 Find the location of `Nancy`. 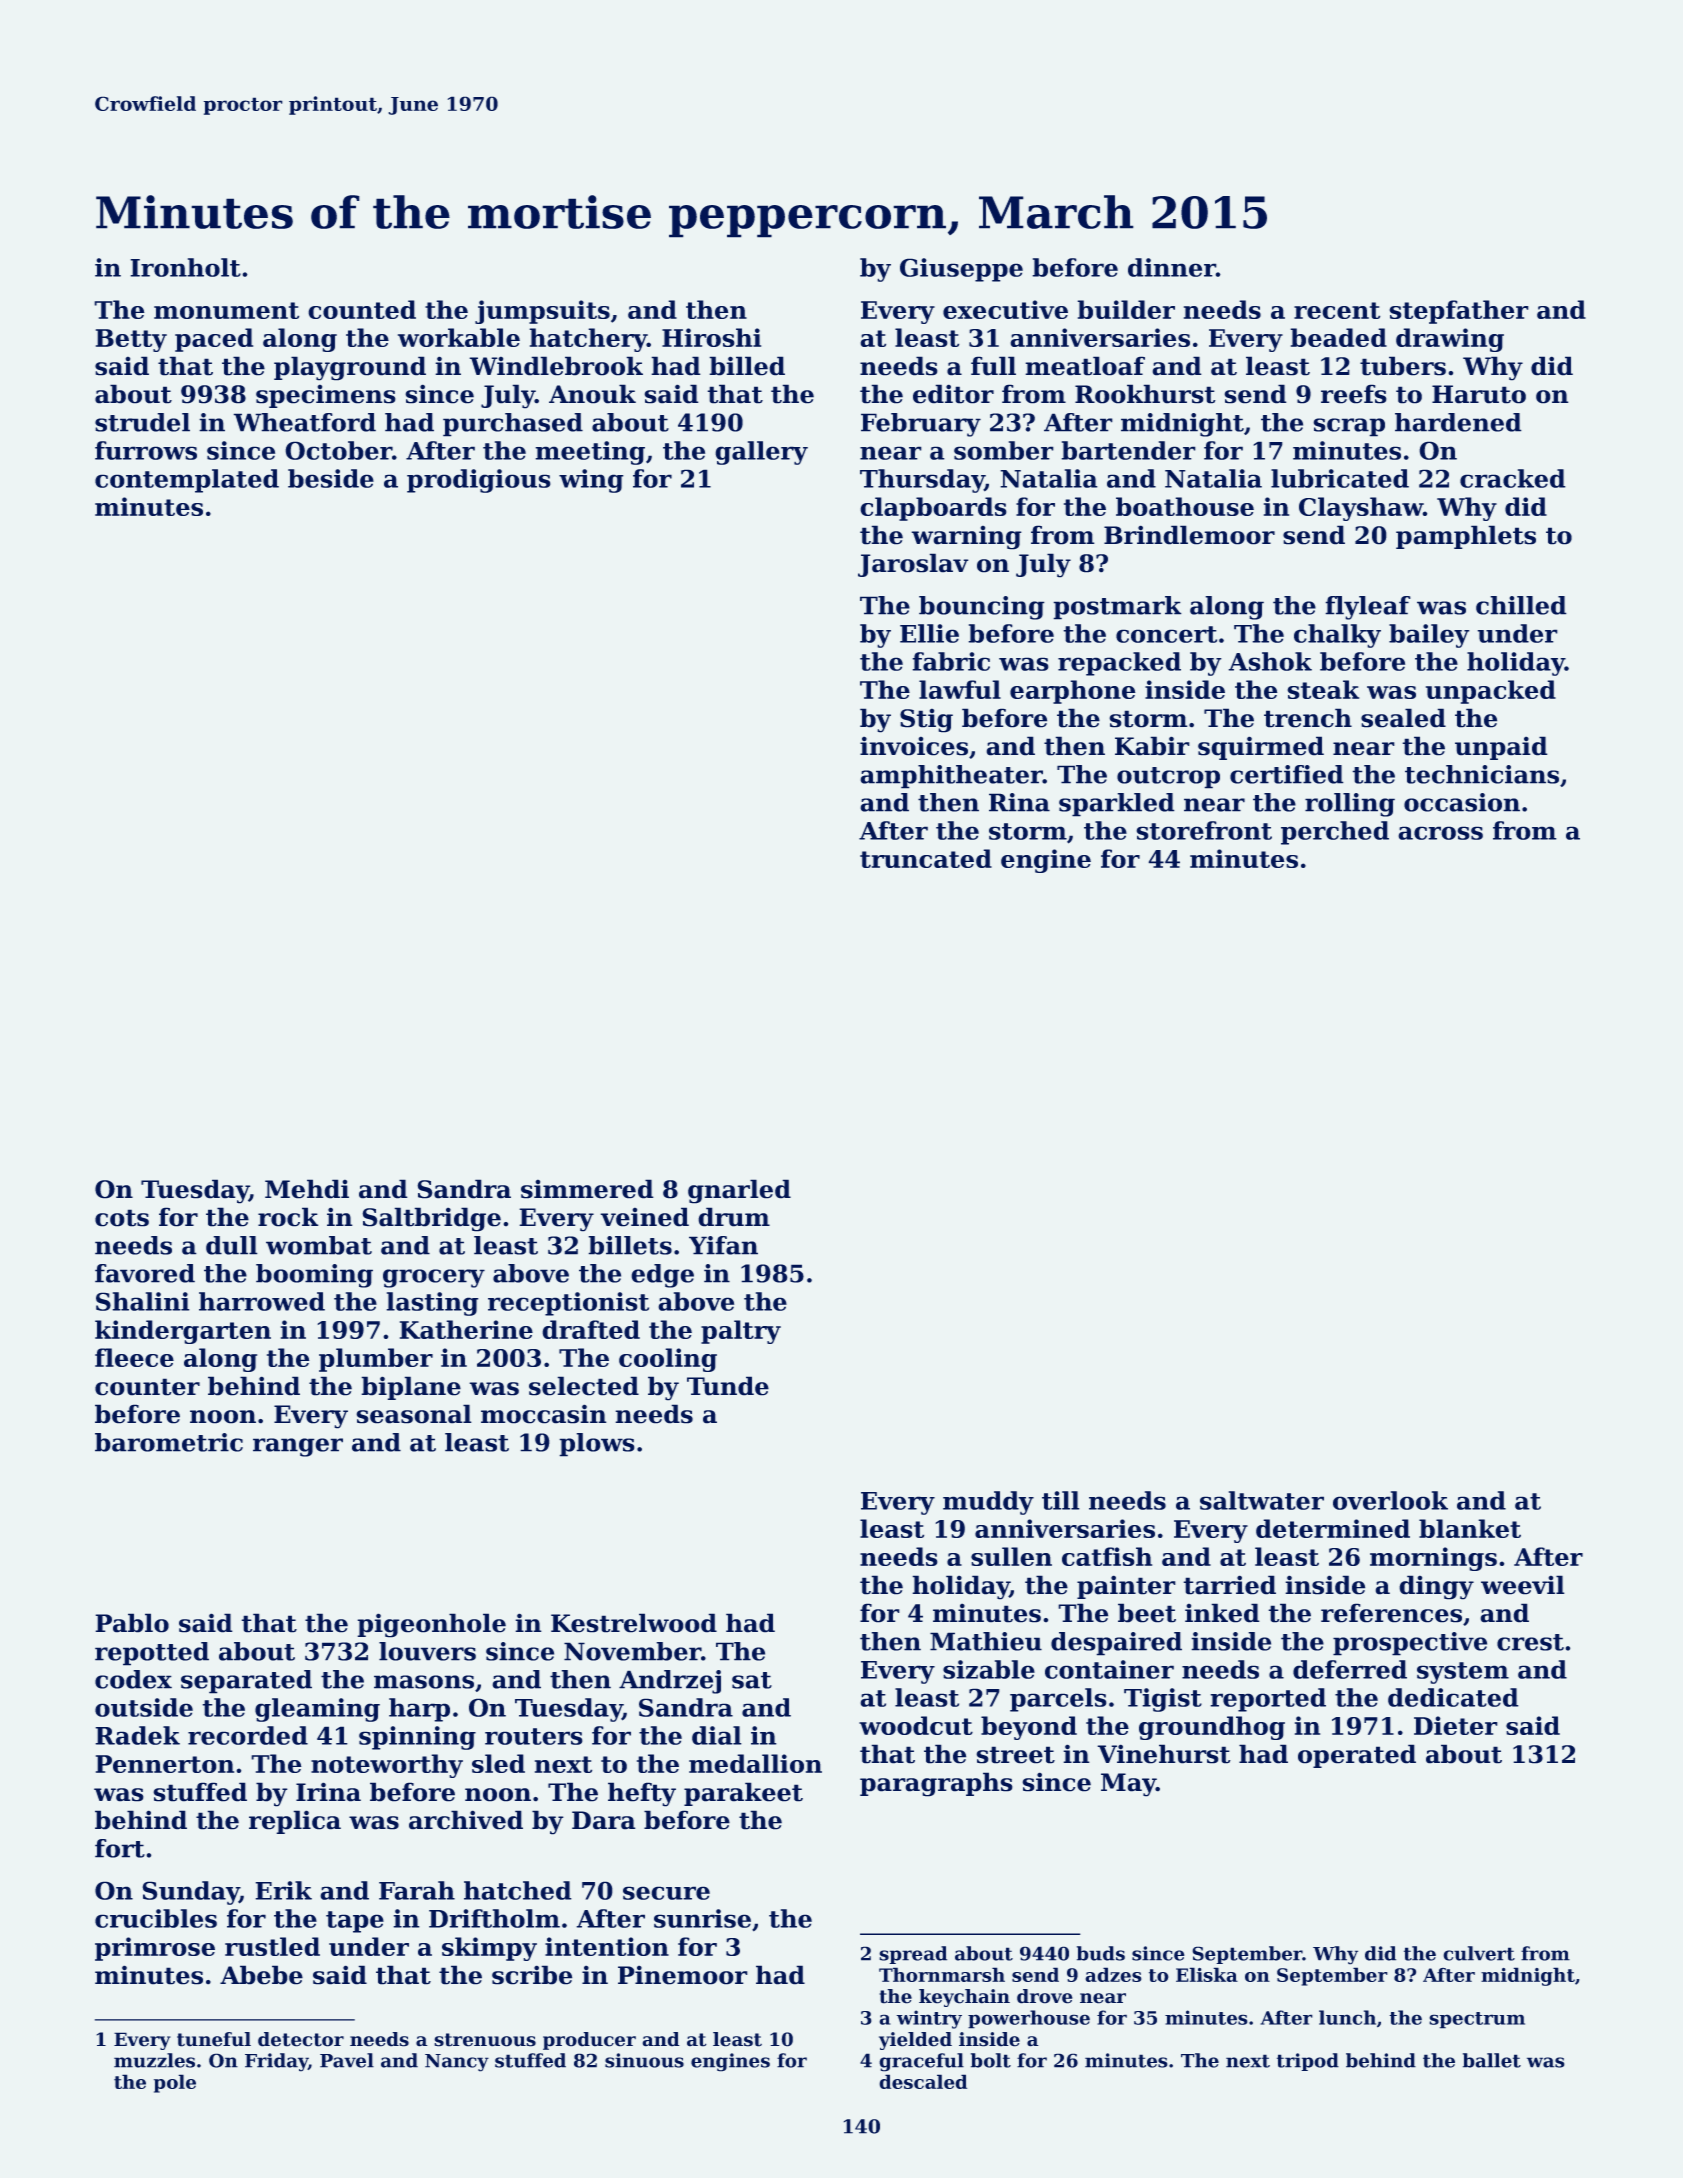

Nancy is located at coordinates (457, 2063).
